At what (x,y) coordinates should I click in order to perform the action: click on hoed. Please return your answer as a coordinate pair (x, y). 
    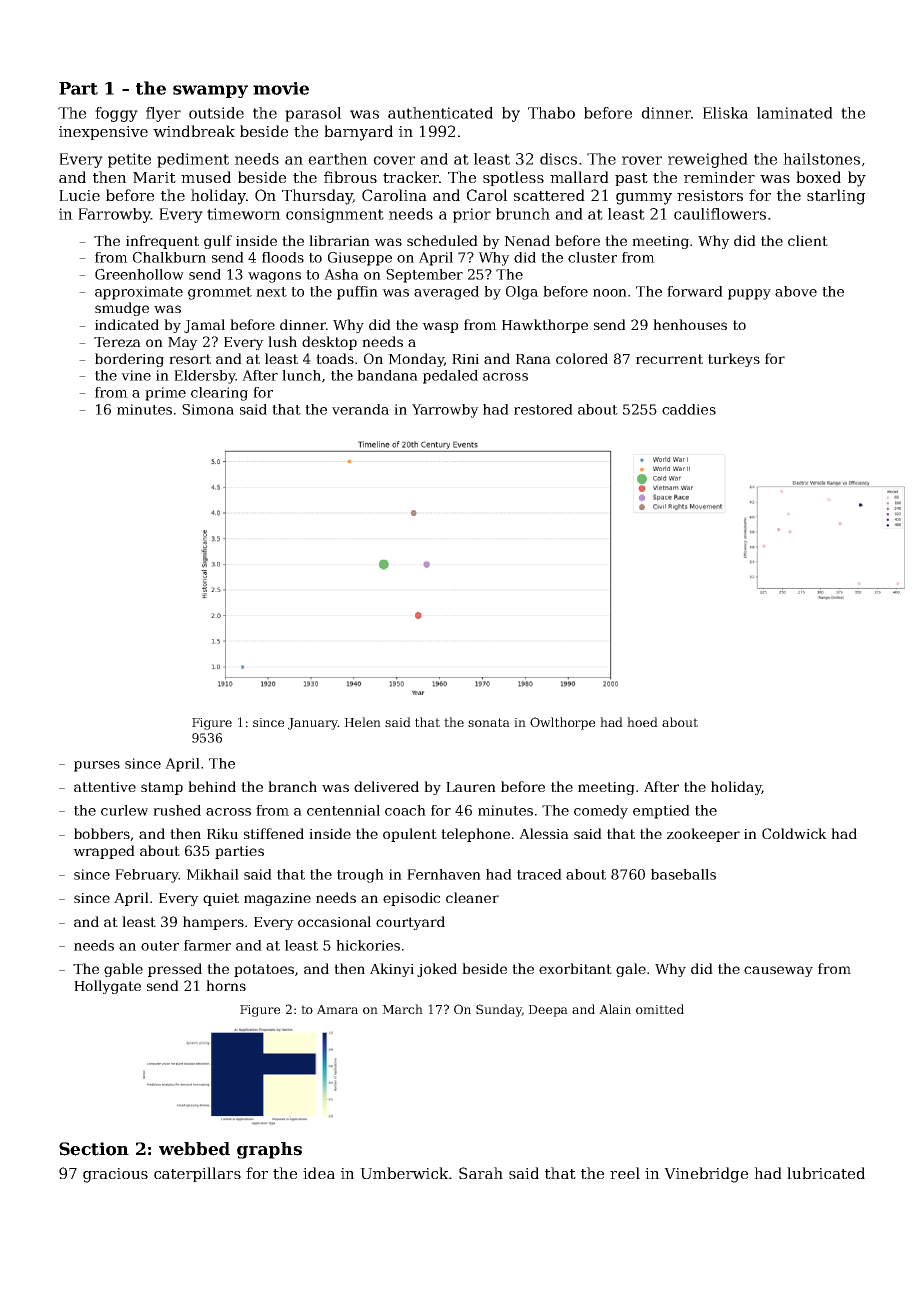
    Looking at the image, I should click on (642, 722).
